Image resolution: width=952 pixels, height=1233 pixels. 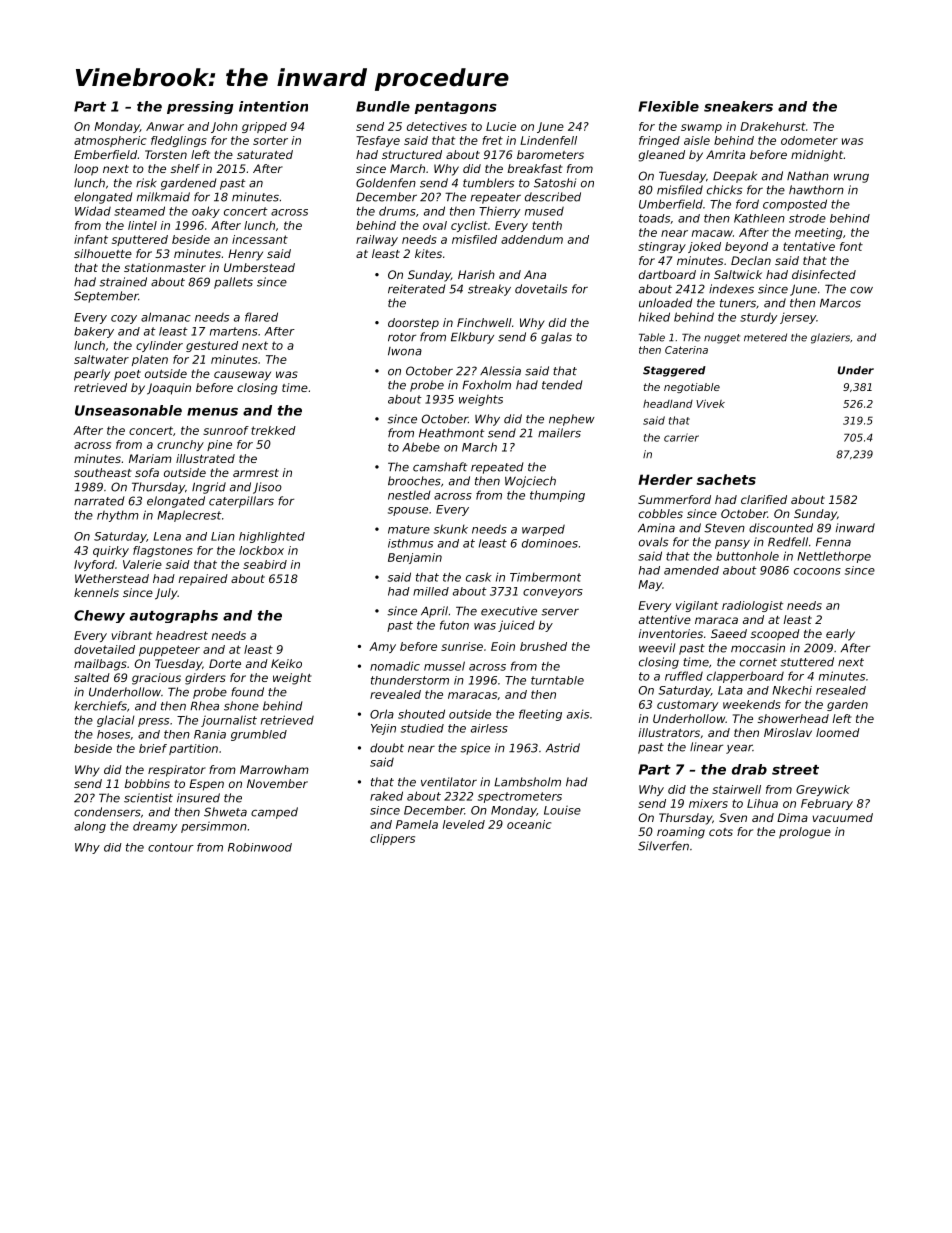 I want to click on Lena, so click(x=167, y=536).
